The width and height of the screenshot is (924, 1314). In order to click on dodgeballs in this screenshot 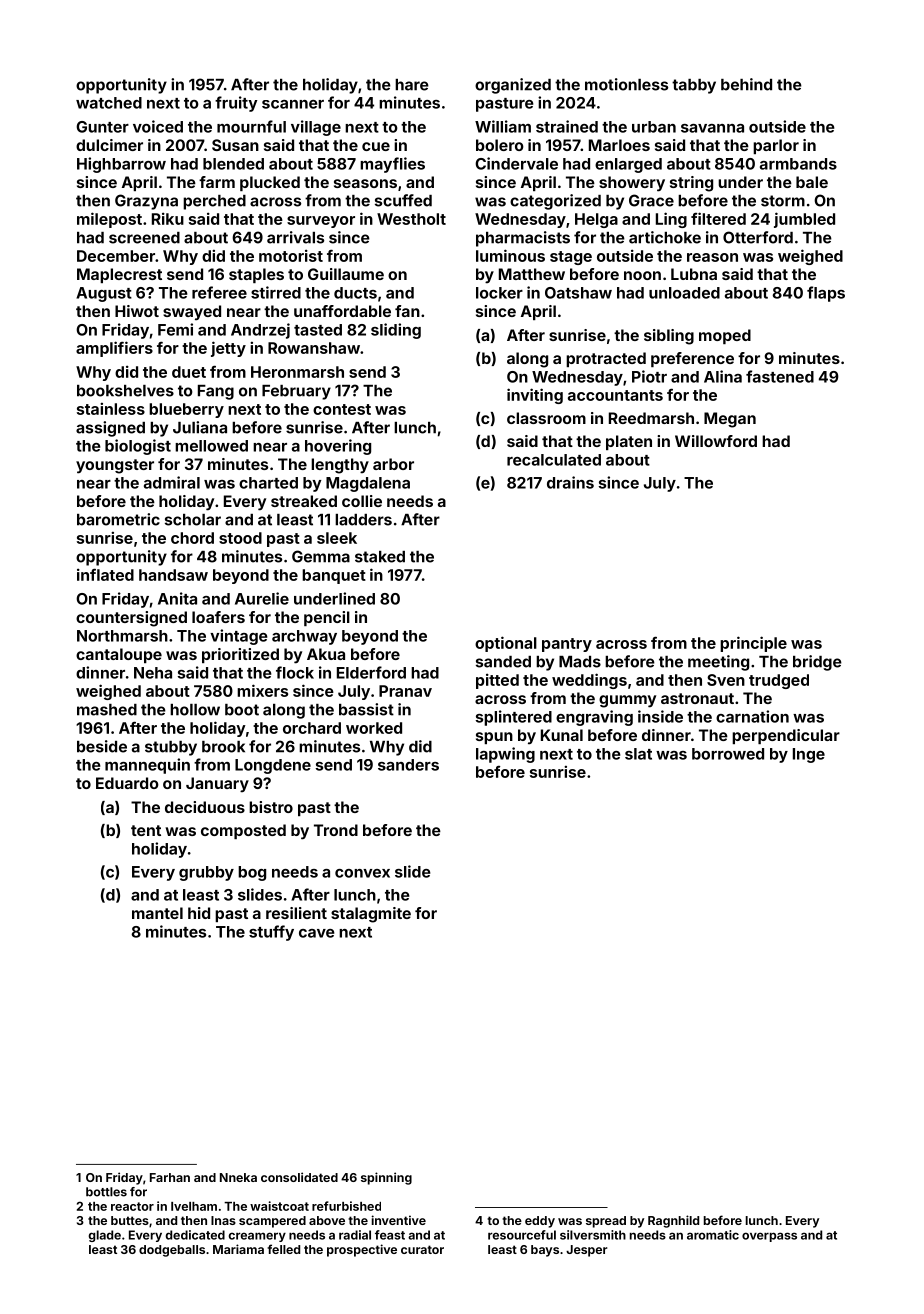, I will do `click(172, 1251)`.
